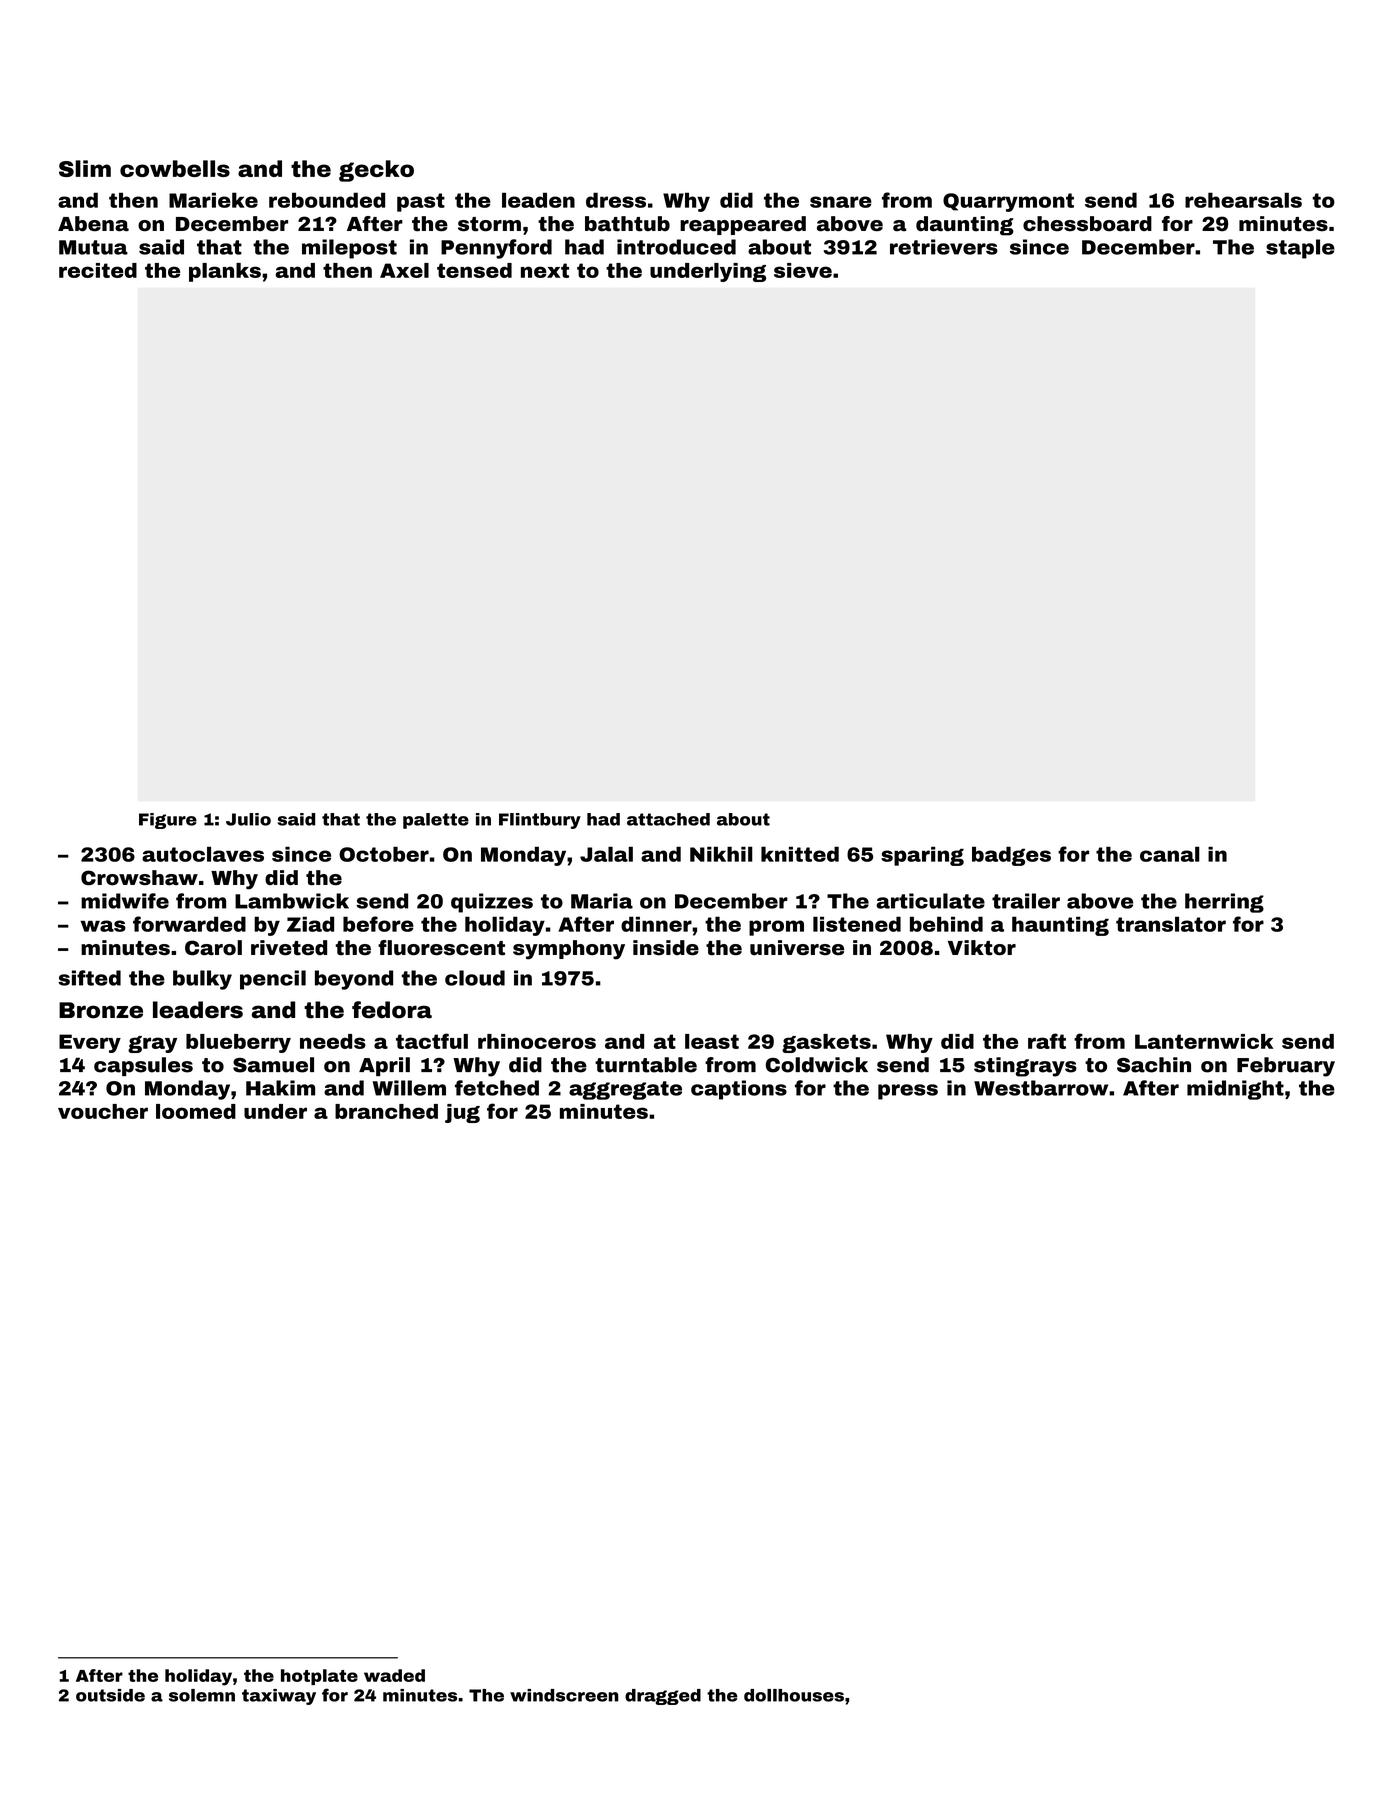 The height and width of the page is (1802, 1393). What do you see at coordinates (739, 1090) in the page?
I see `captions` at bounding box center [739, 1090].
